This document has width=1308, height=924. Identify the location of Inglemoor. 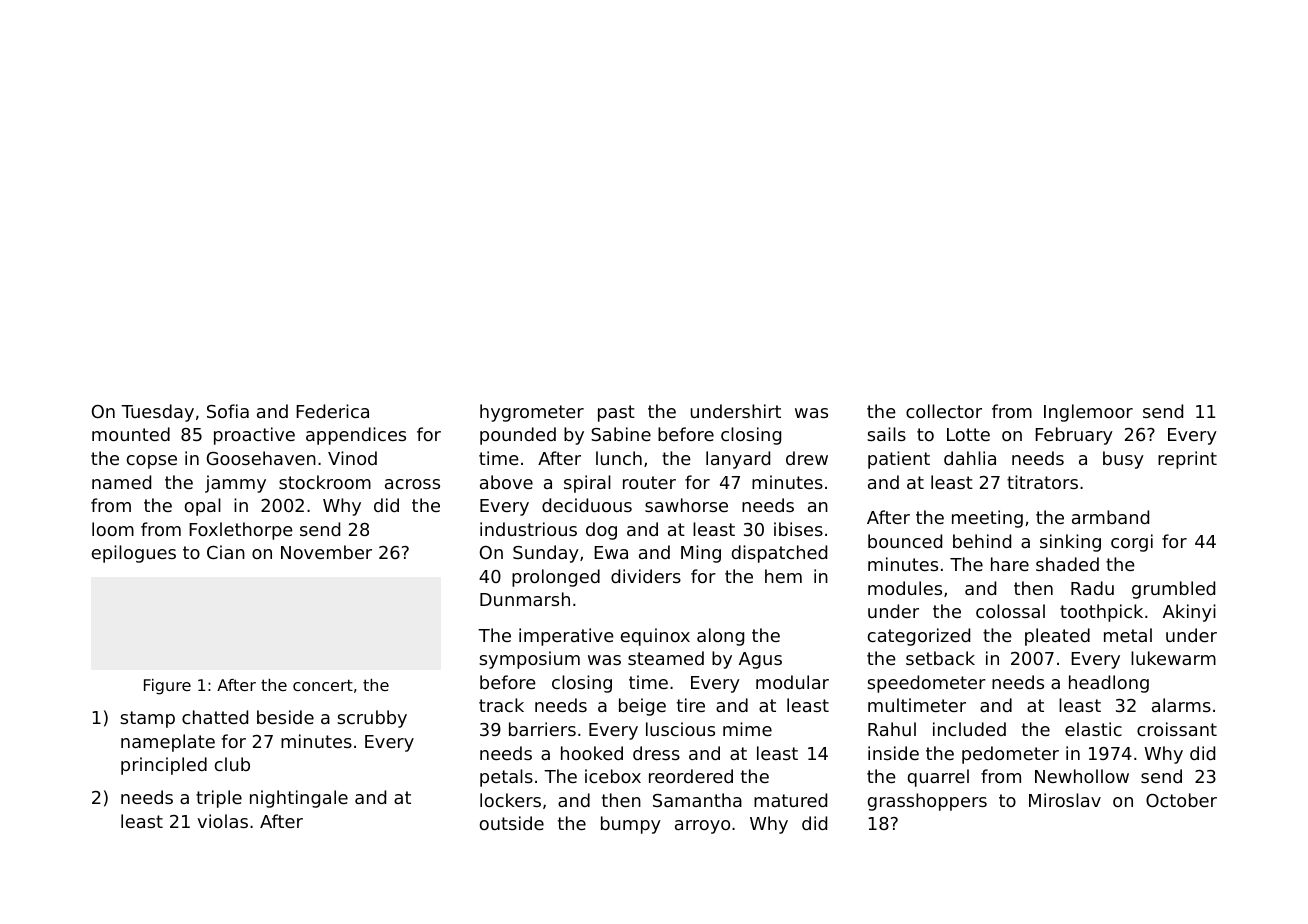
(1088, 413).
